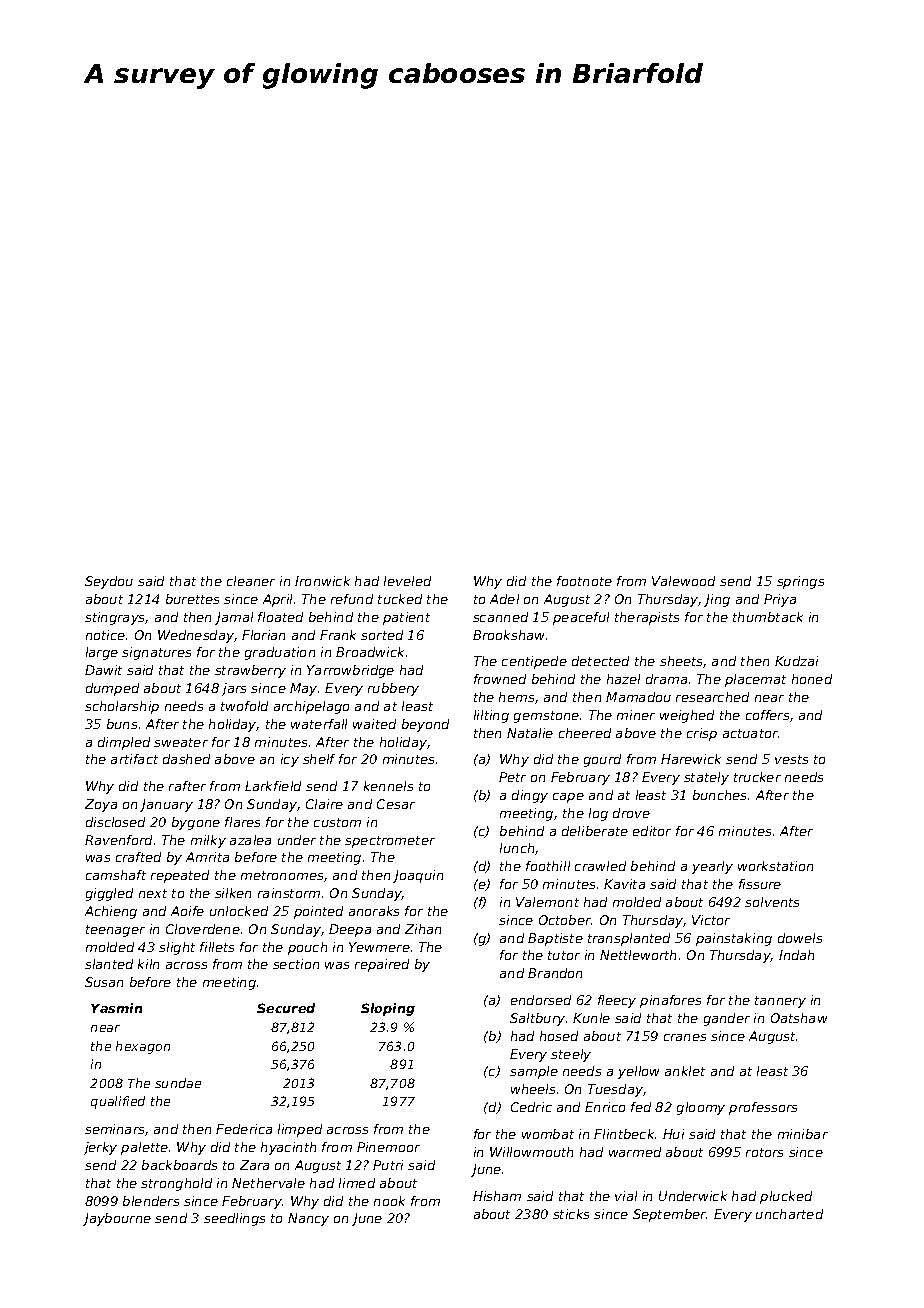 The height and width of the screenshot is (1308, 924). Describe the element at coordinates (717, 600) in the screenshot. I see `Jing` at that location.
